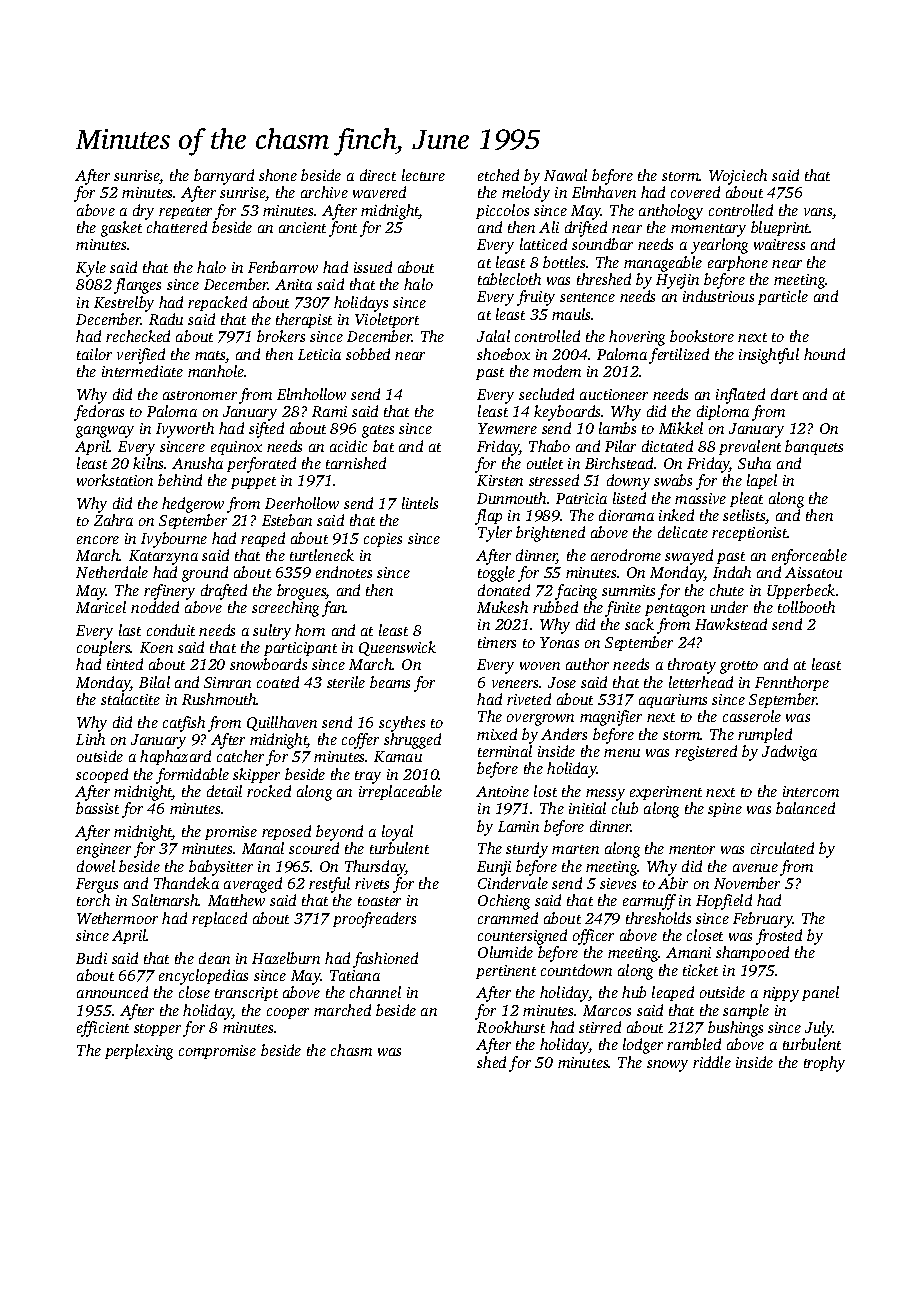  Describe the element at coordinates (732, 572) in the screenshot. I see `Indah` at that location.
